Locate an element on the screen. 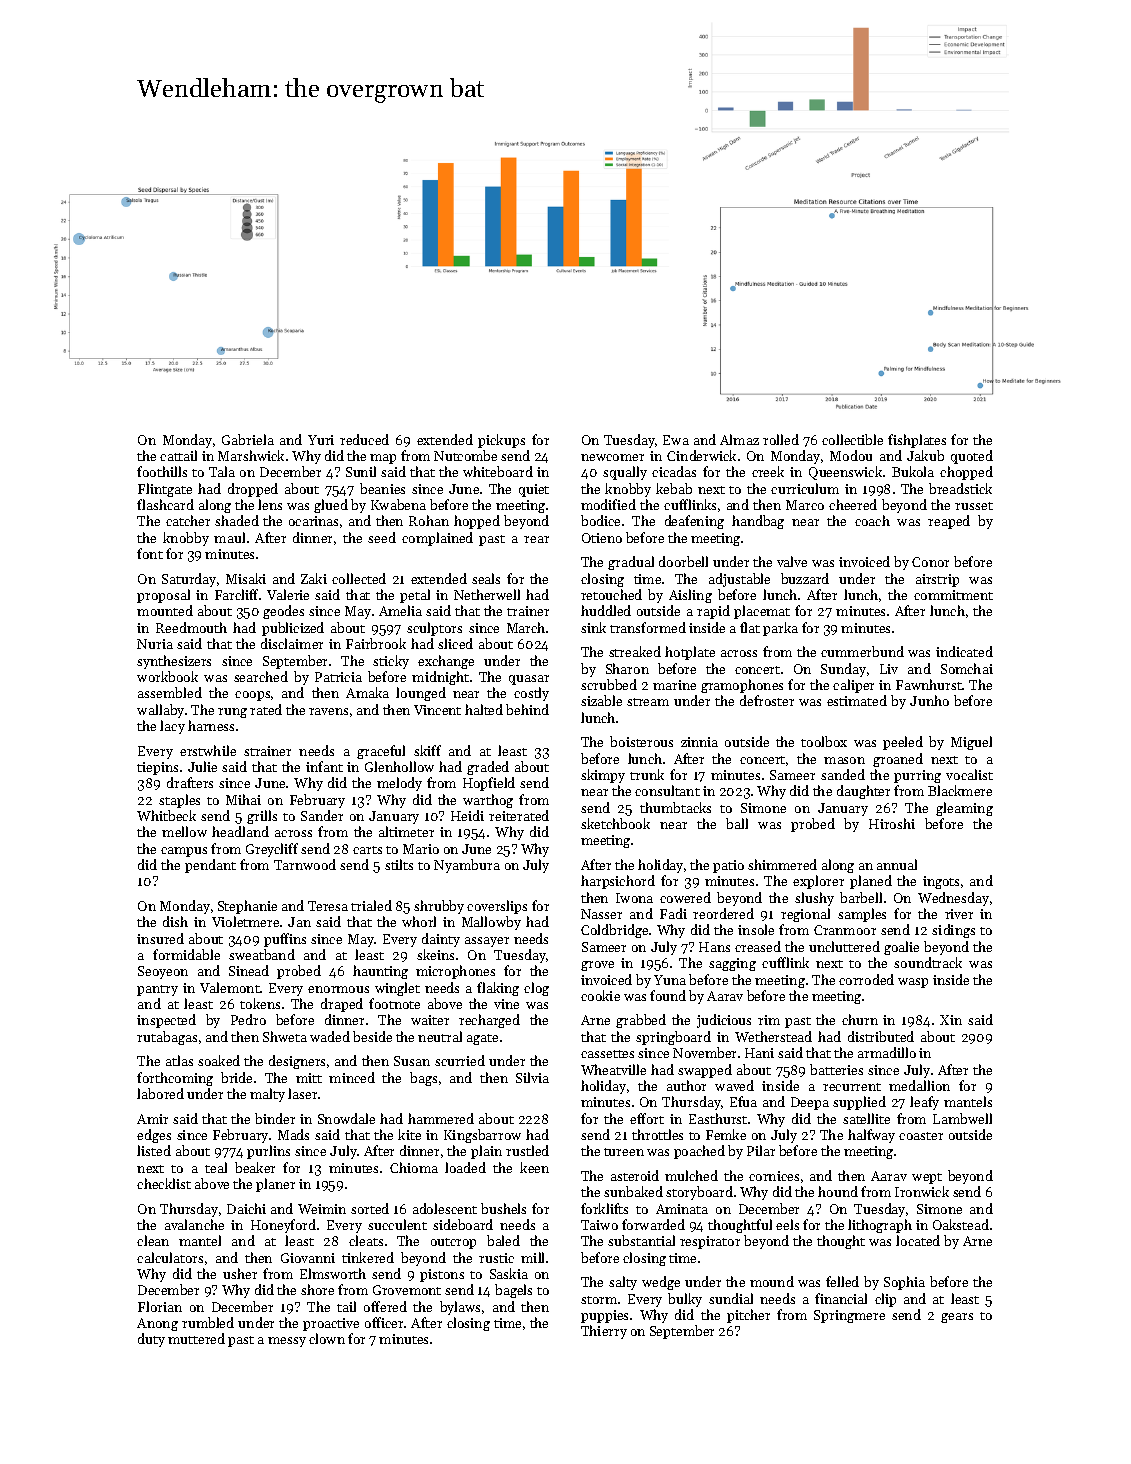 Image resolution: width=1131 pixels, height=1464 pixels. campus is located at coordinates (184, 852).
